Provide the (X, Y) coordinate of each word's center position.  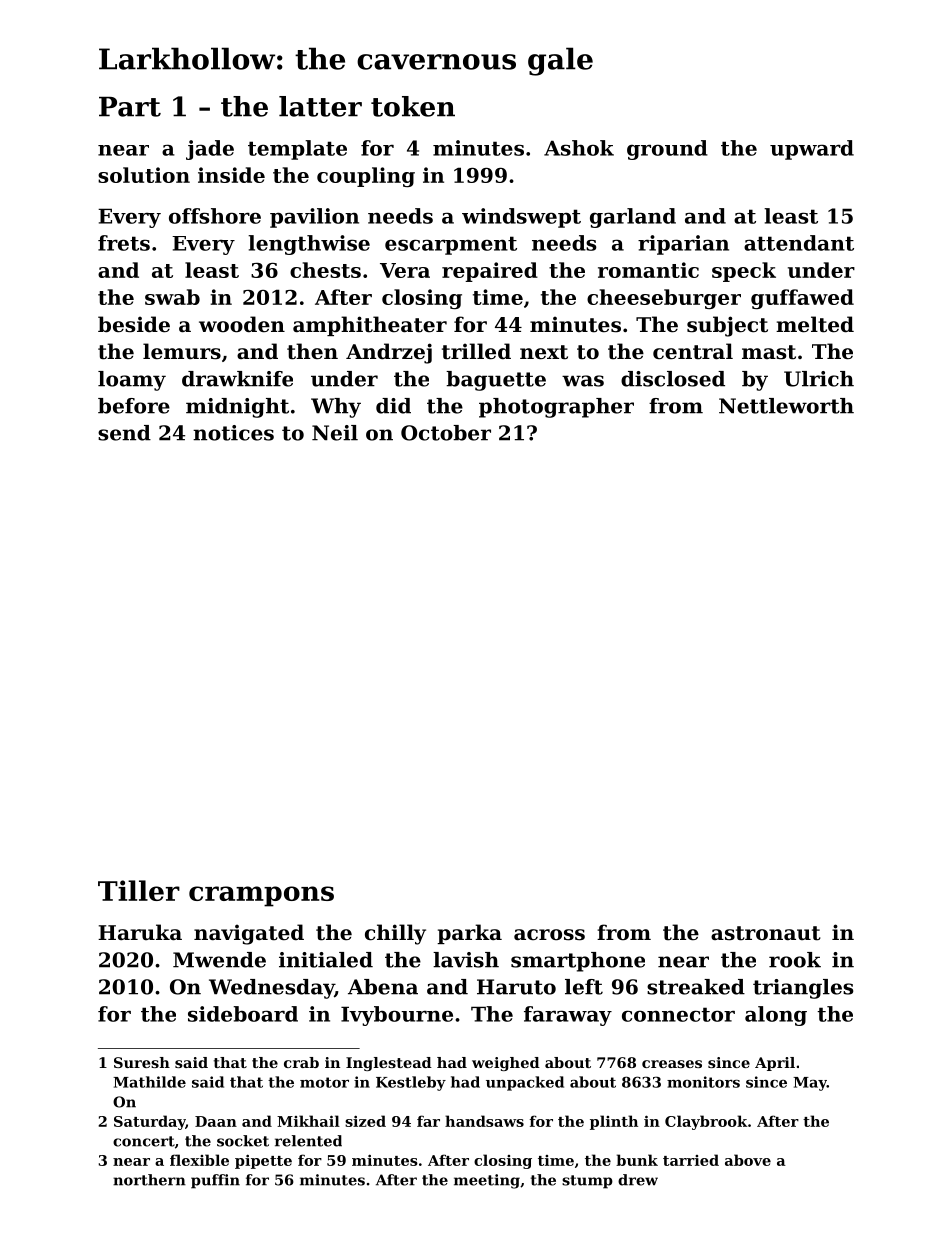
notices (233, 433)
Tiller (139, 890)
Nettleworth (786, 406)
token (413, 106)
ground (667, 150)
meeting (487, 1181)
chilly (395, 934)
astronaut (766, 933)
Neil (335, 433)
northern (149, 1180)
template (297, 150)
